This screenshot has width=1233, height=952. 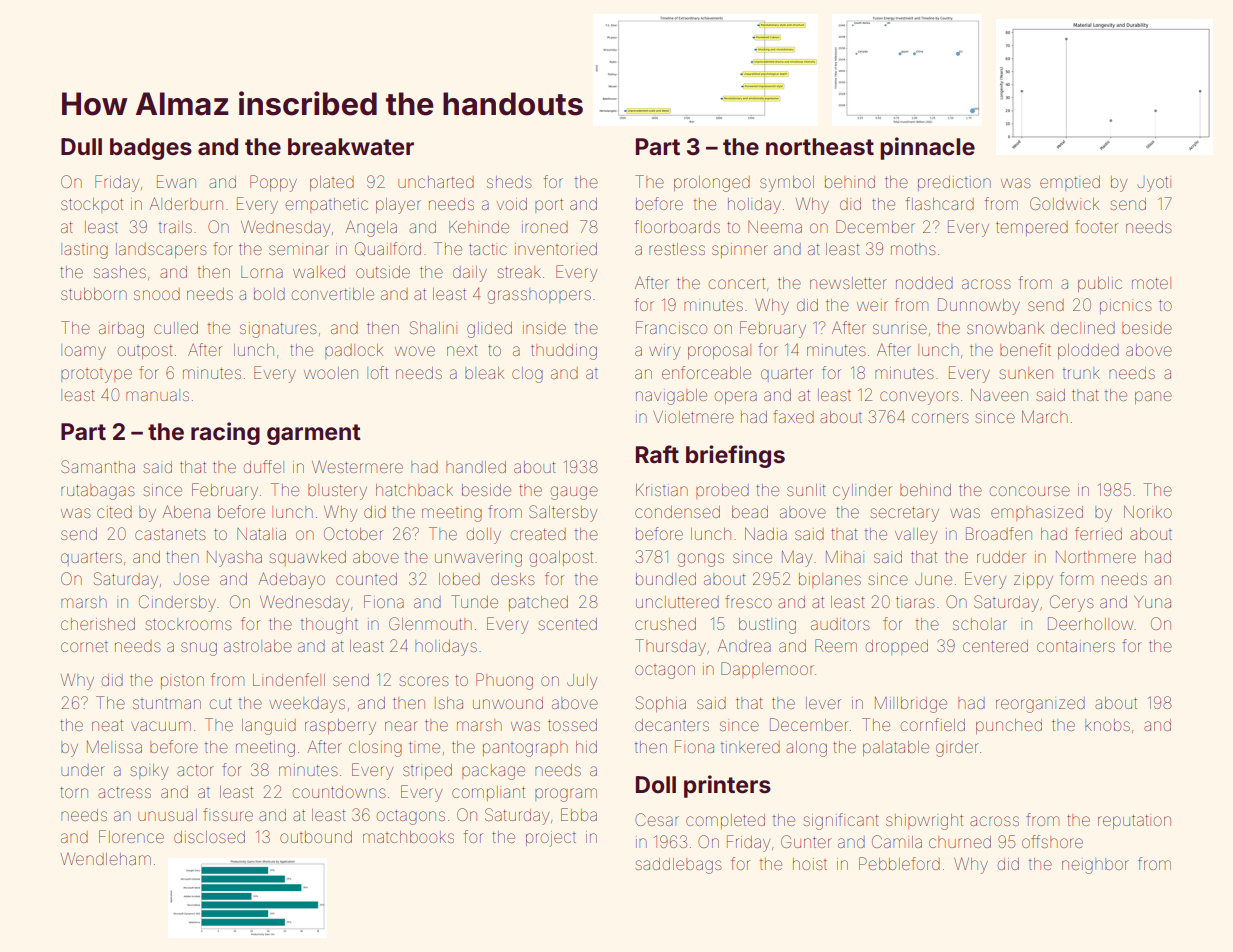 What do you see at coordinates (915, 602) in the screenshot?
I see `tiaras` at bounding box center [915, 602].
